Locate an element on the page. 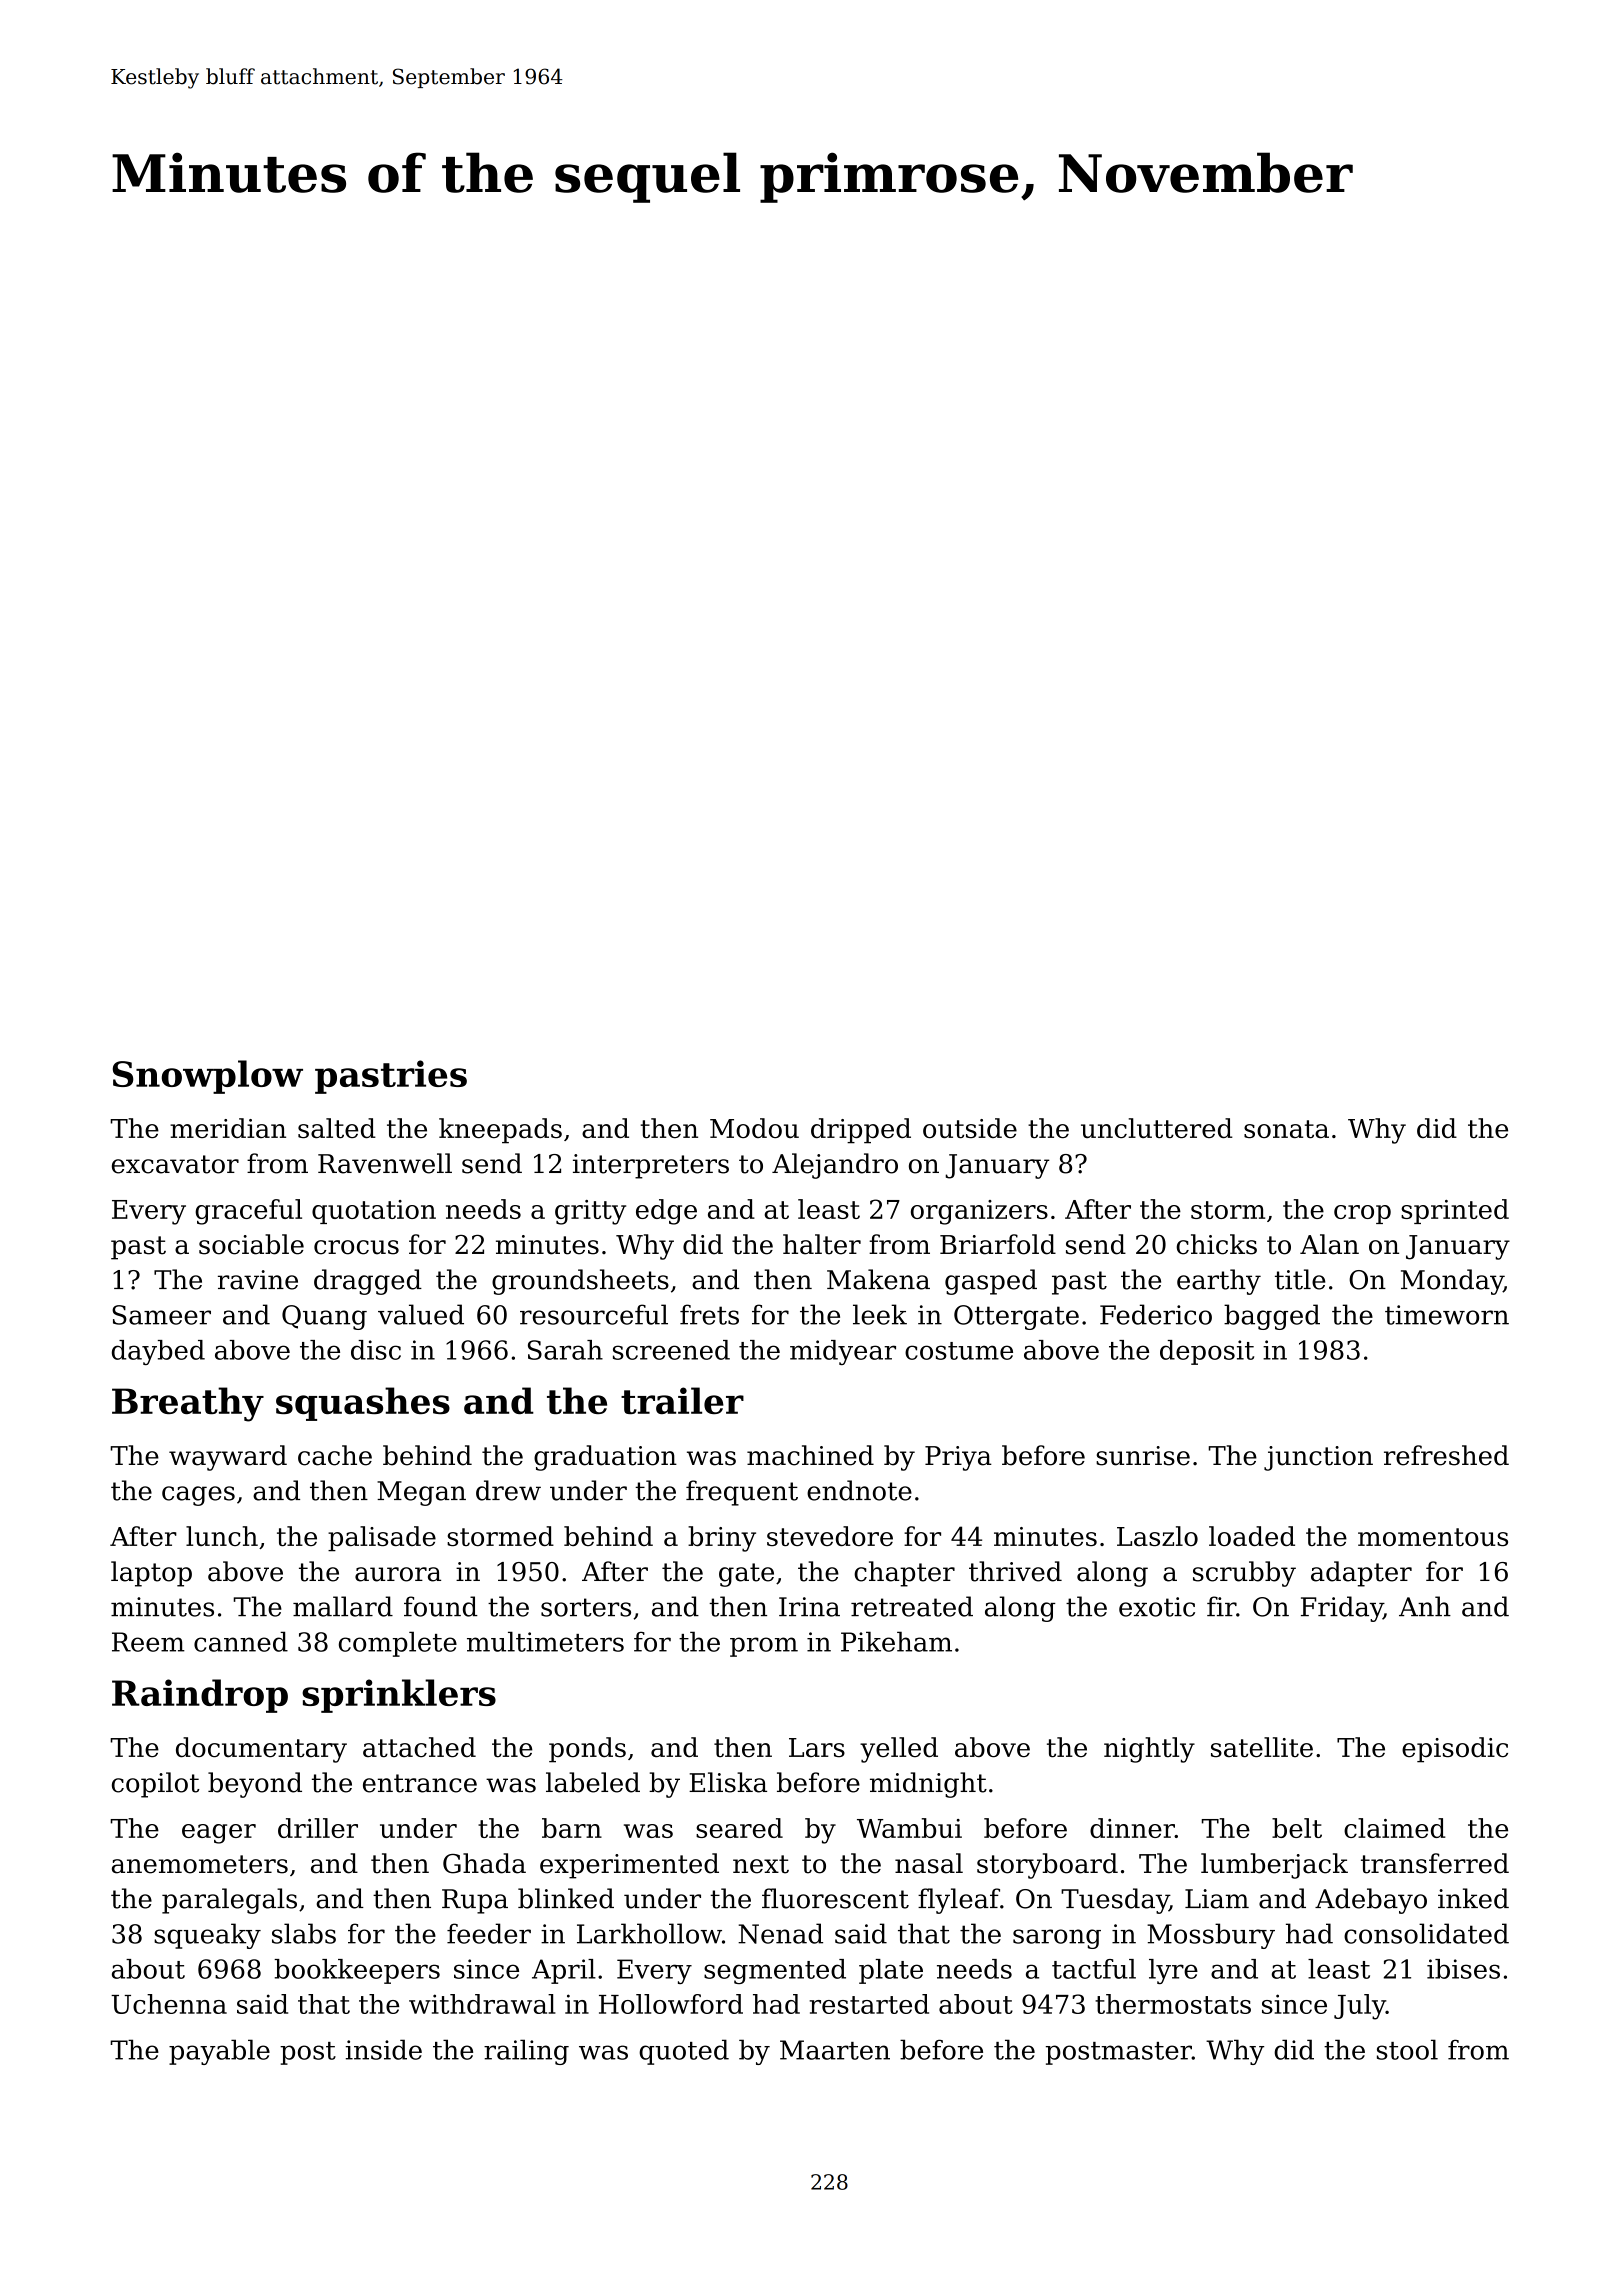  meridian is located at coordinates (228, 1128).
